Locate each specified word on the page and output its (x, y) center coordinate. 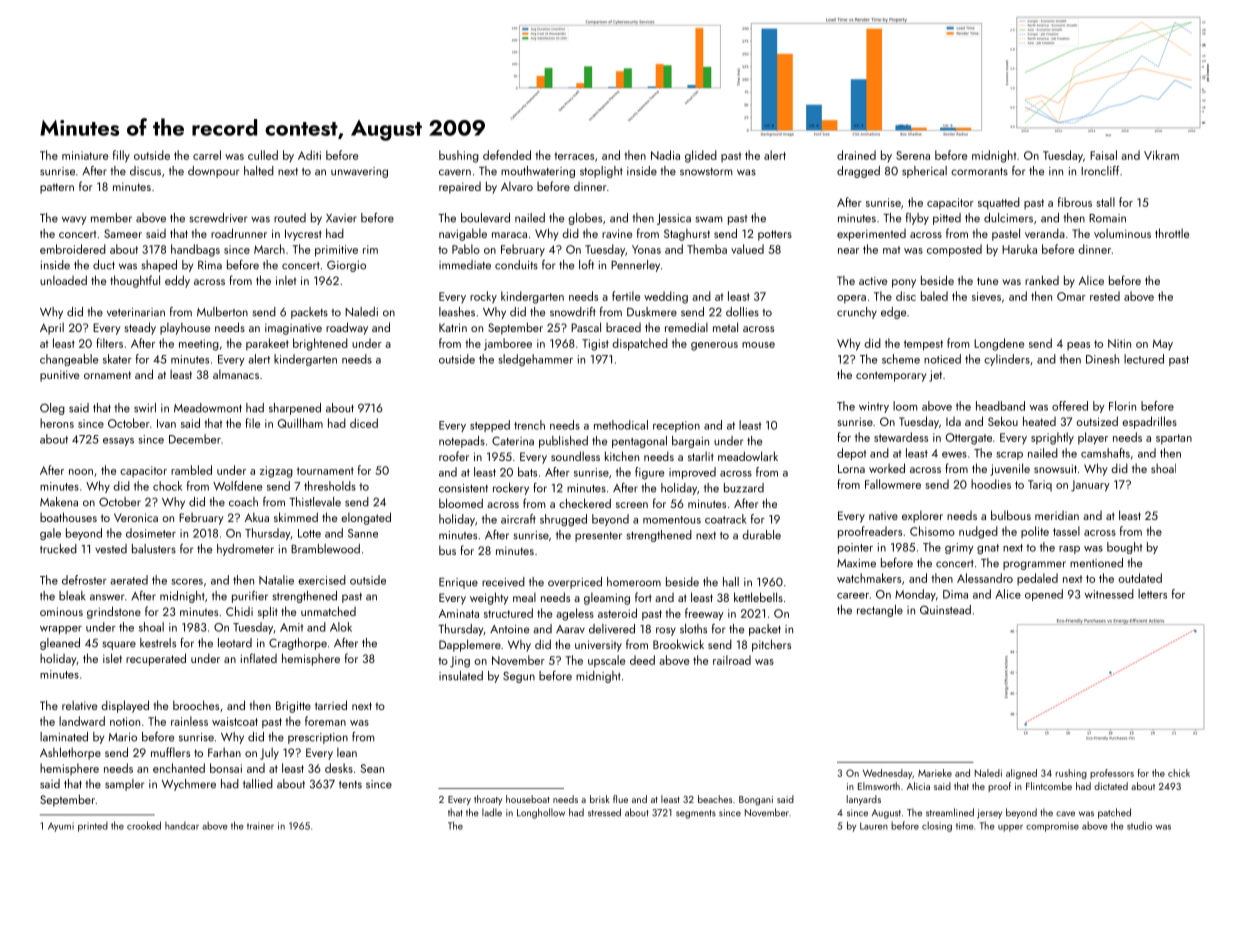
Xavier (341, 218)
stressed (604, 812)
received (503, 582)
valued (747, 249)
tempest (923, 345)
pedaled (1037, 579)
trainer (260, 826)
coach (243, 502)
